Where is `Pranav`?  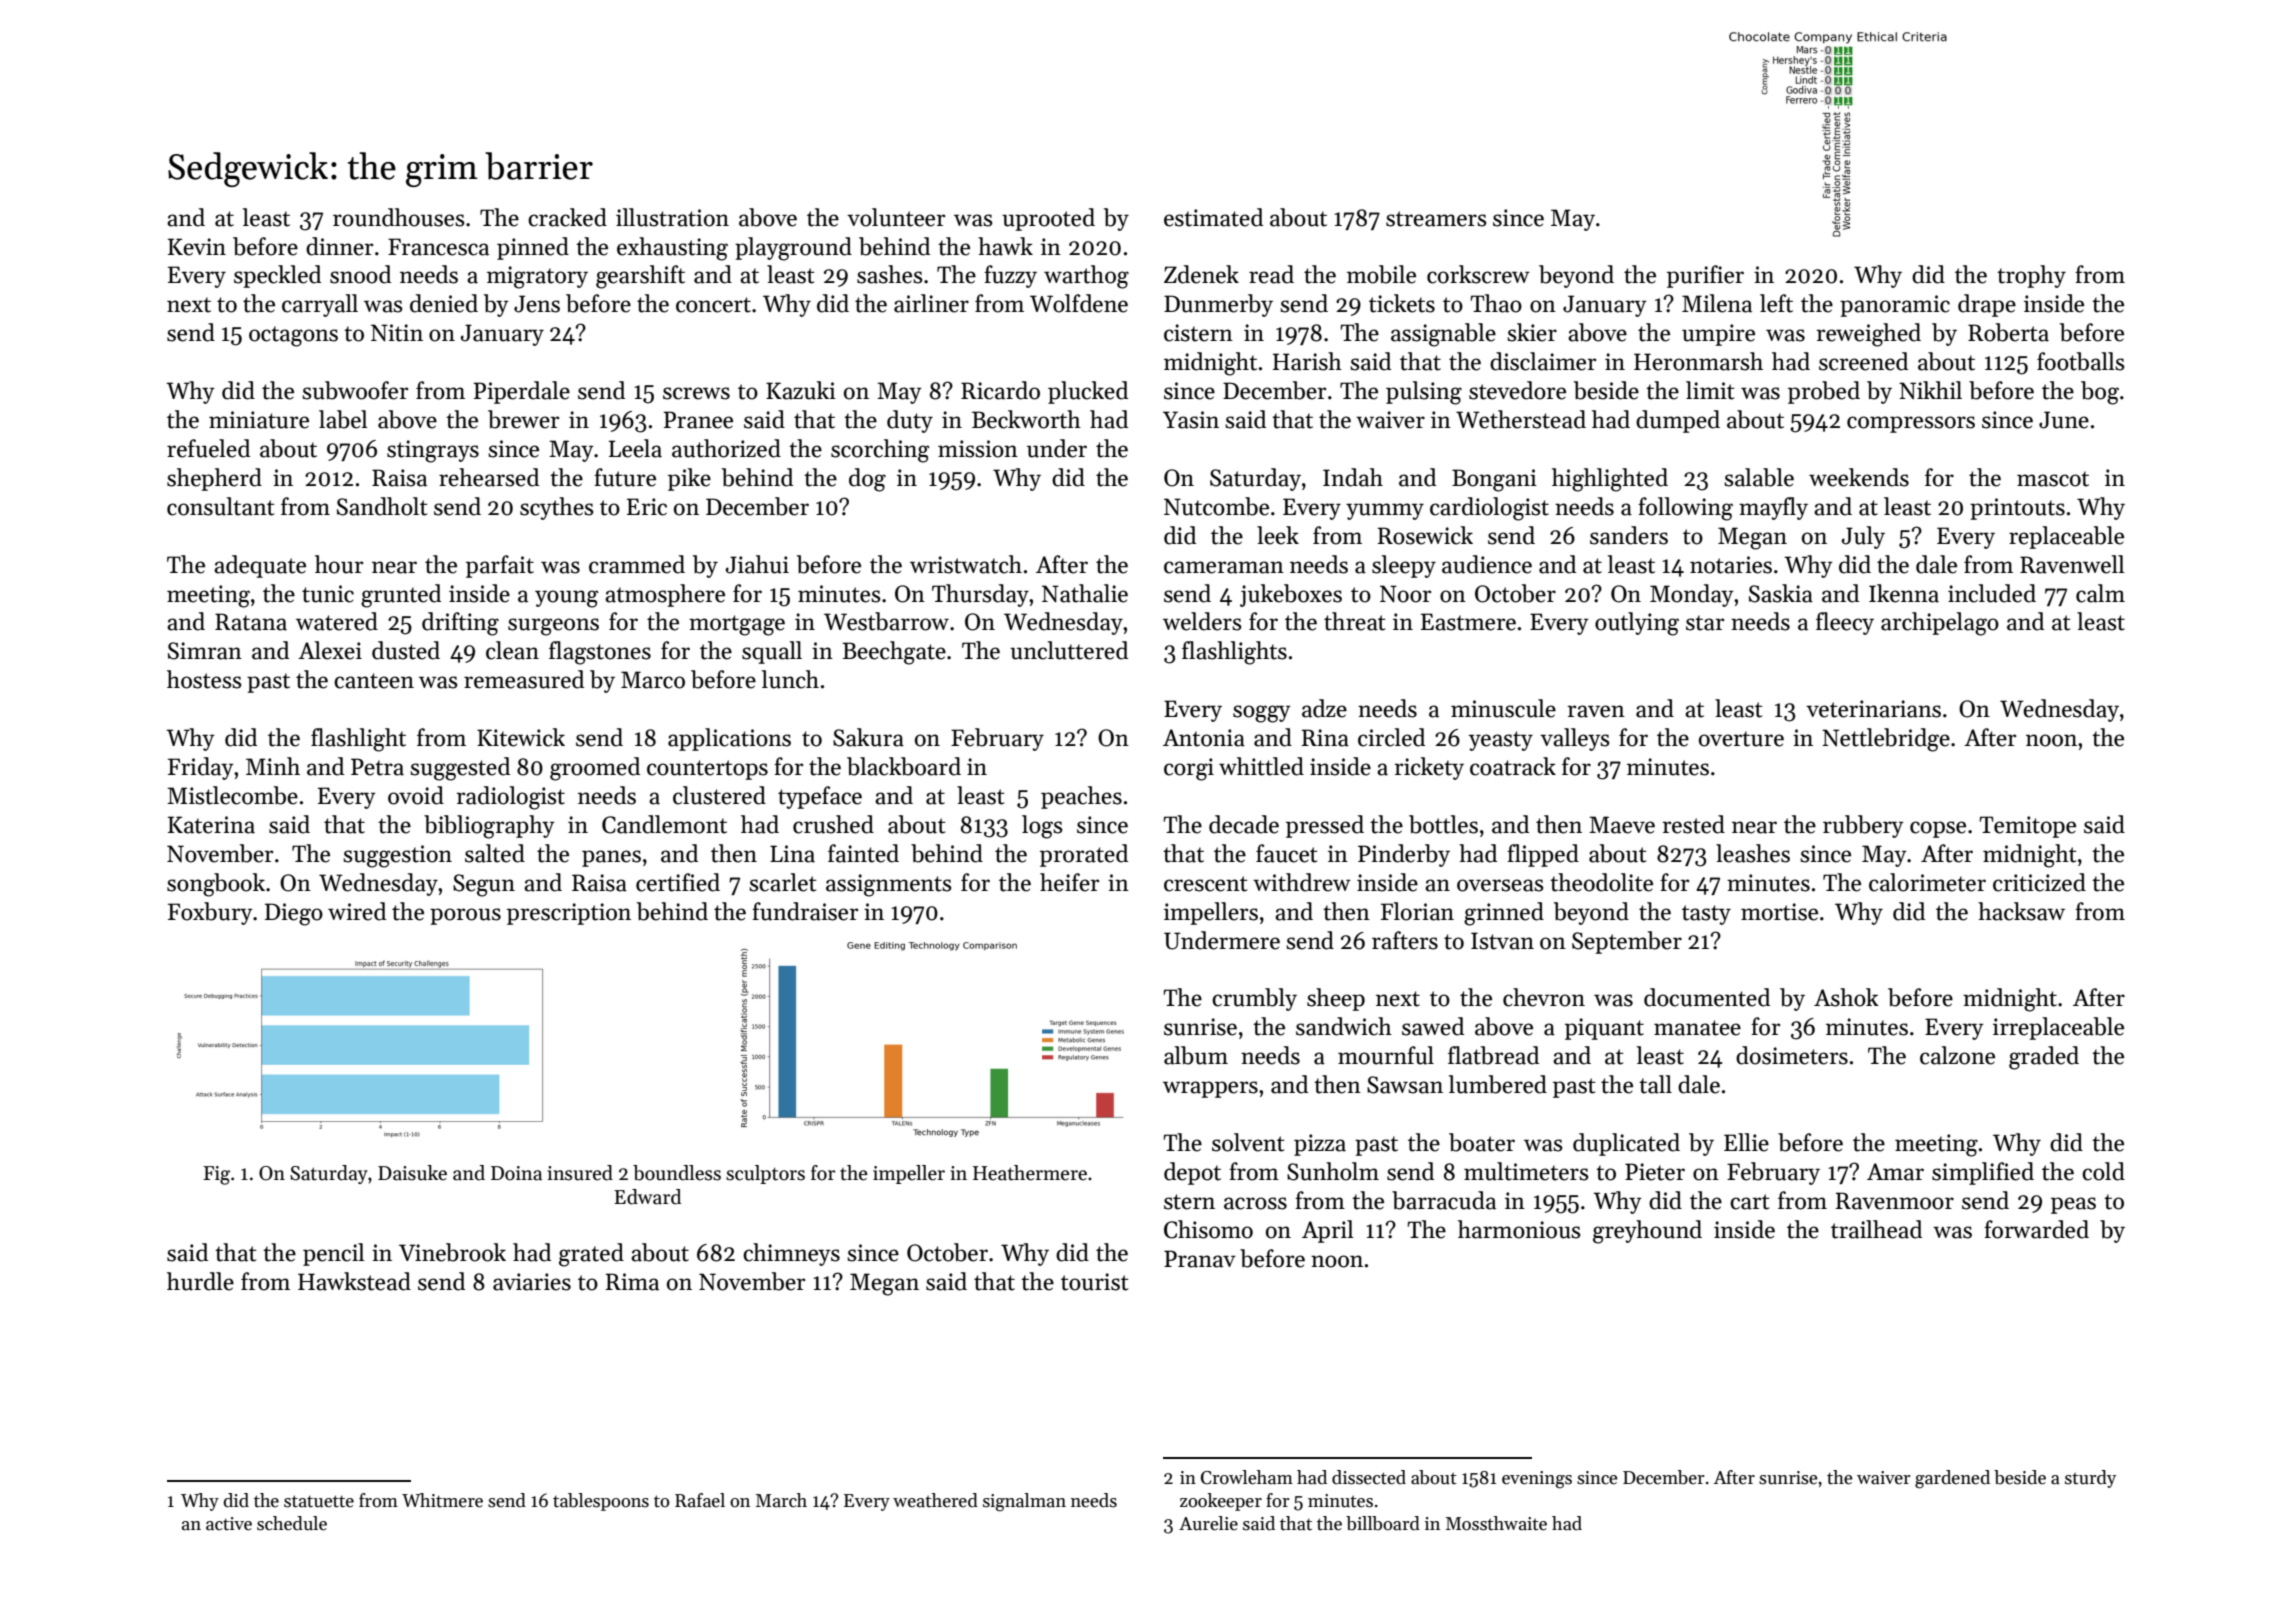
Pranav is located at coordinates (1200, 1259).
